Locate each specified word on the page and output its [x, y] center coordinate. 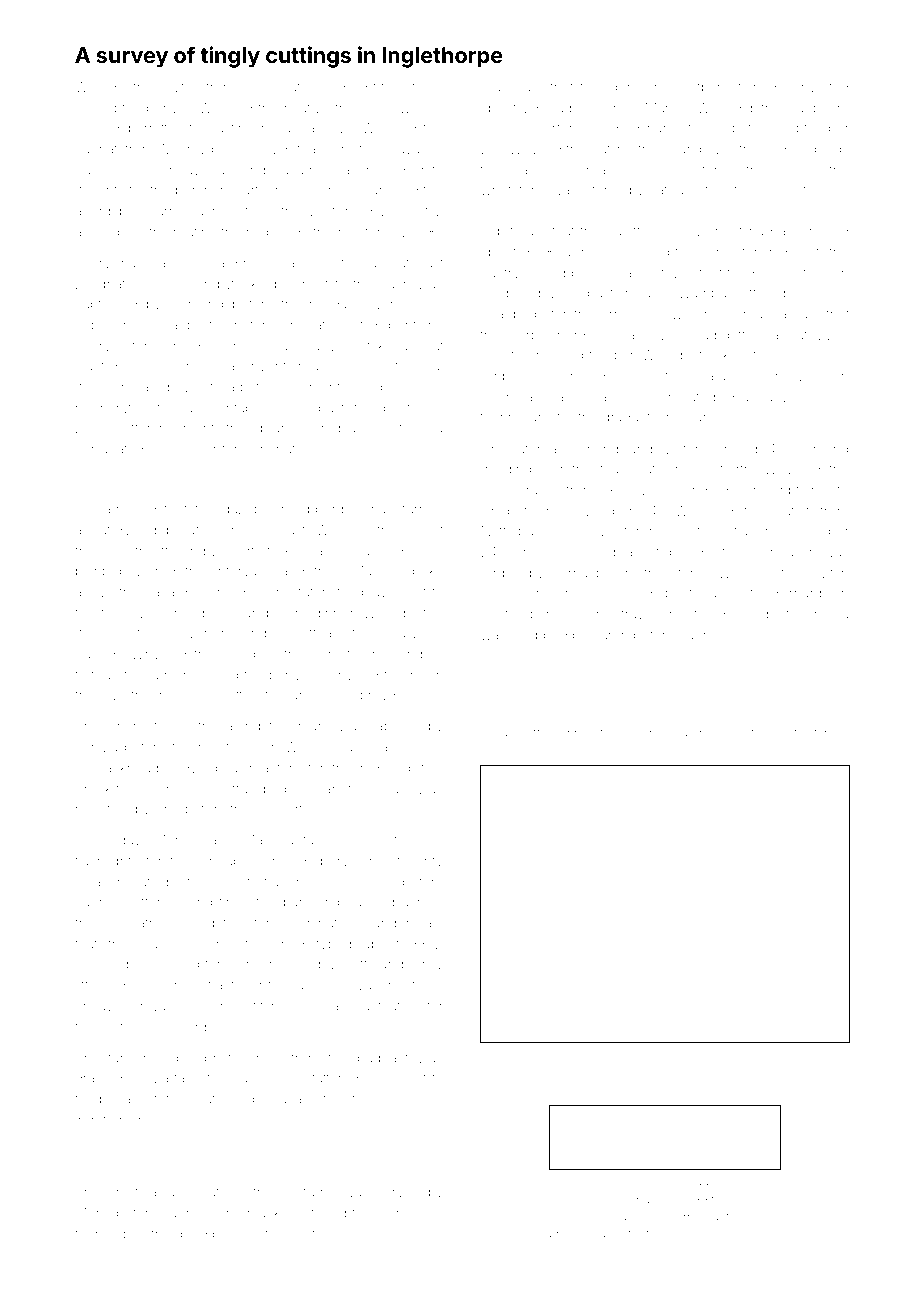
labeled [396, 726]
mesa [831, 615]
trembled [179, 1234]
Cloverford [548, 127]
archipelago [684, 1183]
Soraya [144, 1007]
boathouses [702, 593]
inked [188, 613]
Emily [426, 965]
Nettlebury [514, 532]
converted [816, 87]
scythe [179, 88]
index [291, 408]
